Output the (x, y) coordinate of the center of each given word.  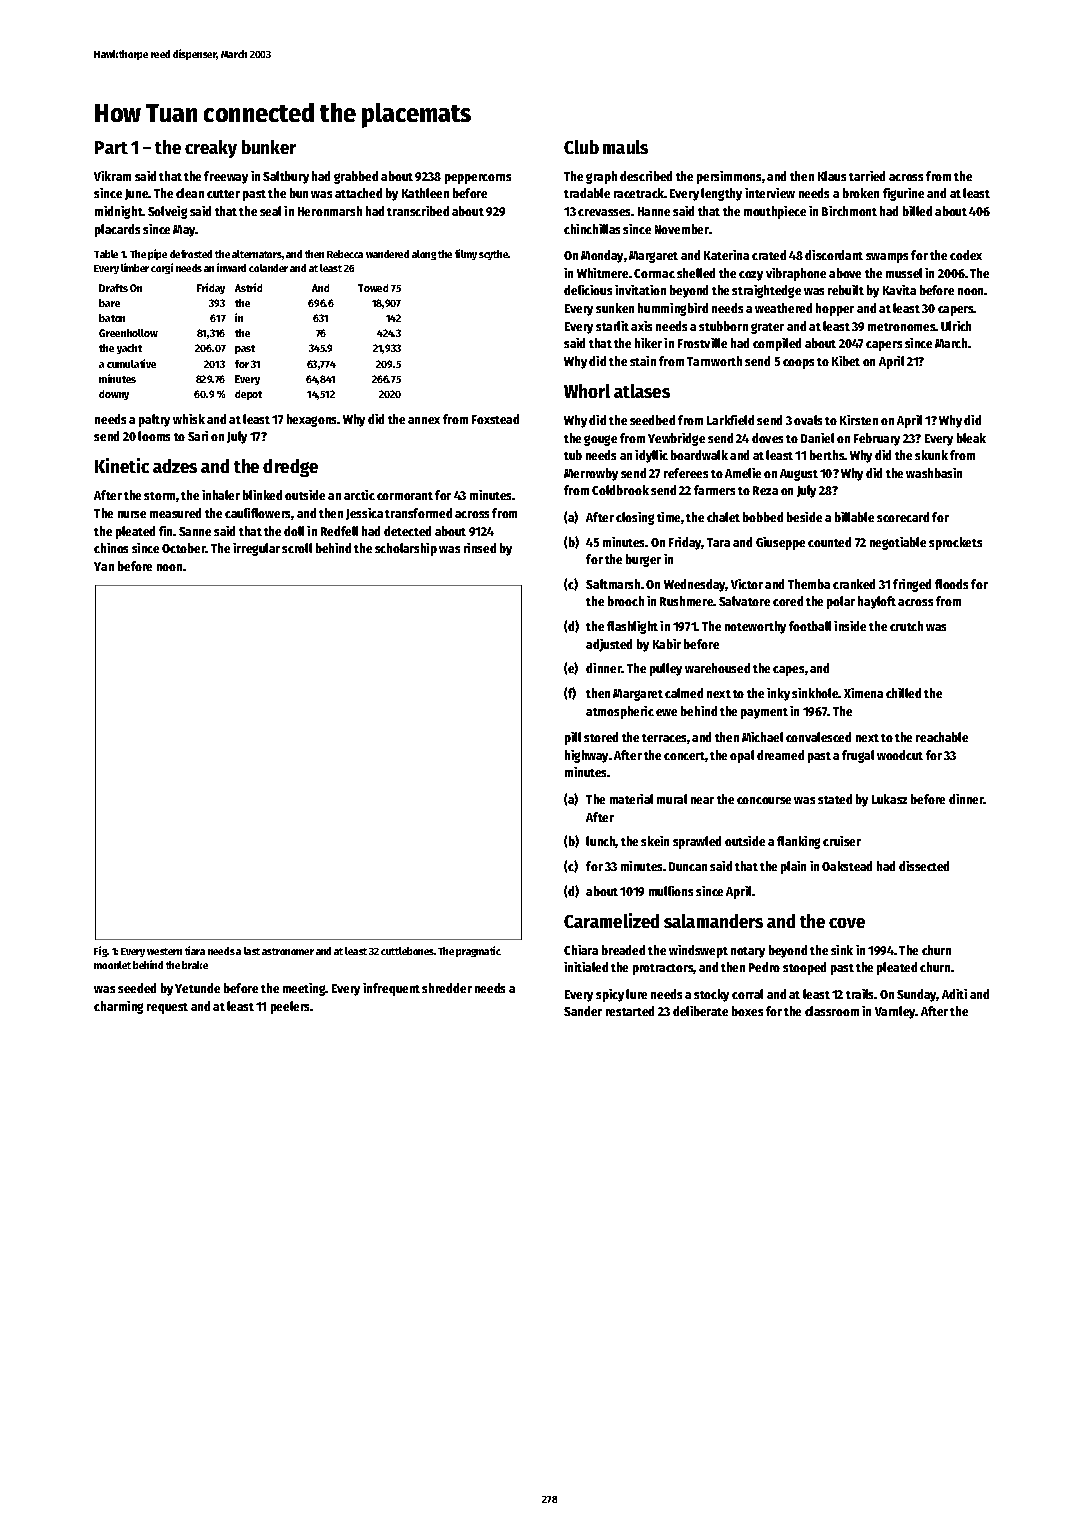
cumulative (131, 363)
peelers (291, 1007)
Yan (104, 566)
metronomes (902, 327)
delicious (588, 290)
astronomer (288, 951)
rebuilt (846, 290)
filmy (466, 254)
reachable (942, 737)
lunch (601, 842)
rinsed (480, 548)
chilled (903, 693)
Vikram (112, 176)
